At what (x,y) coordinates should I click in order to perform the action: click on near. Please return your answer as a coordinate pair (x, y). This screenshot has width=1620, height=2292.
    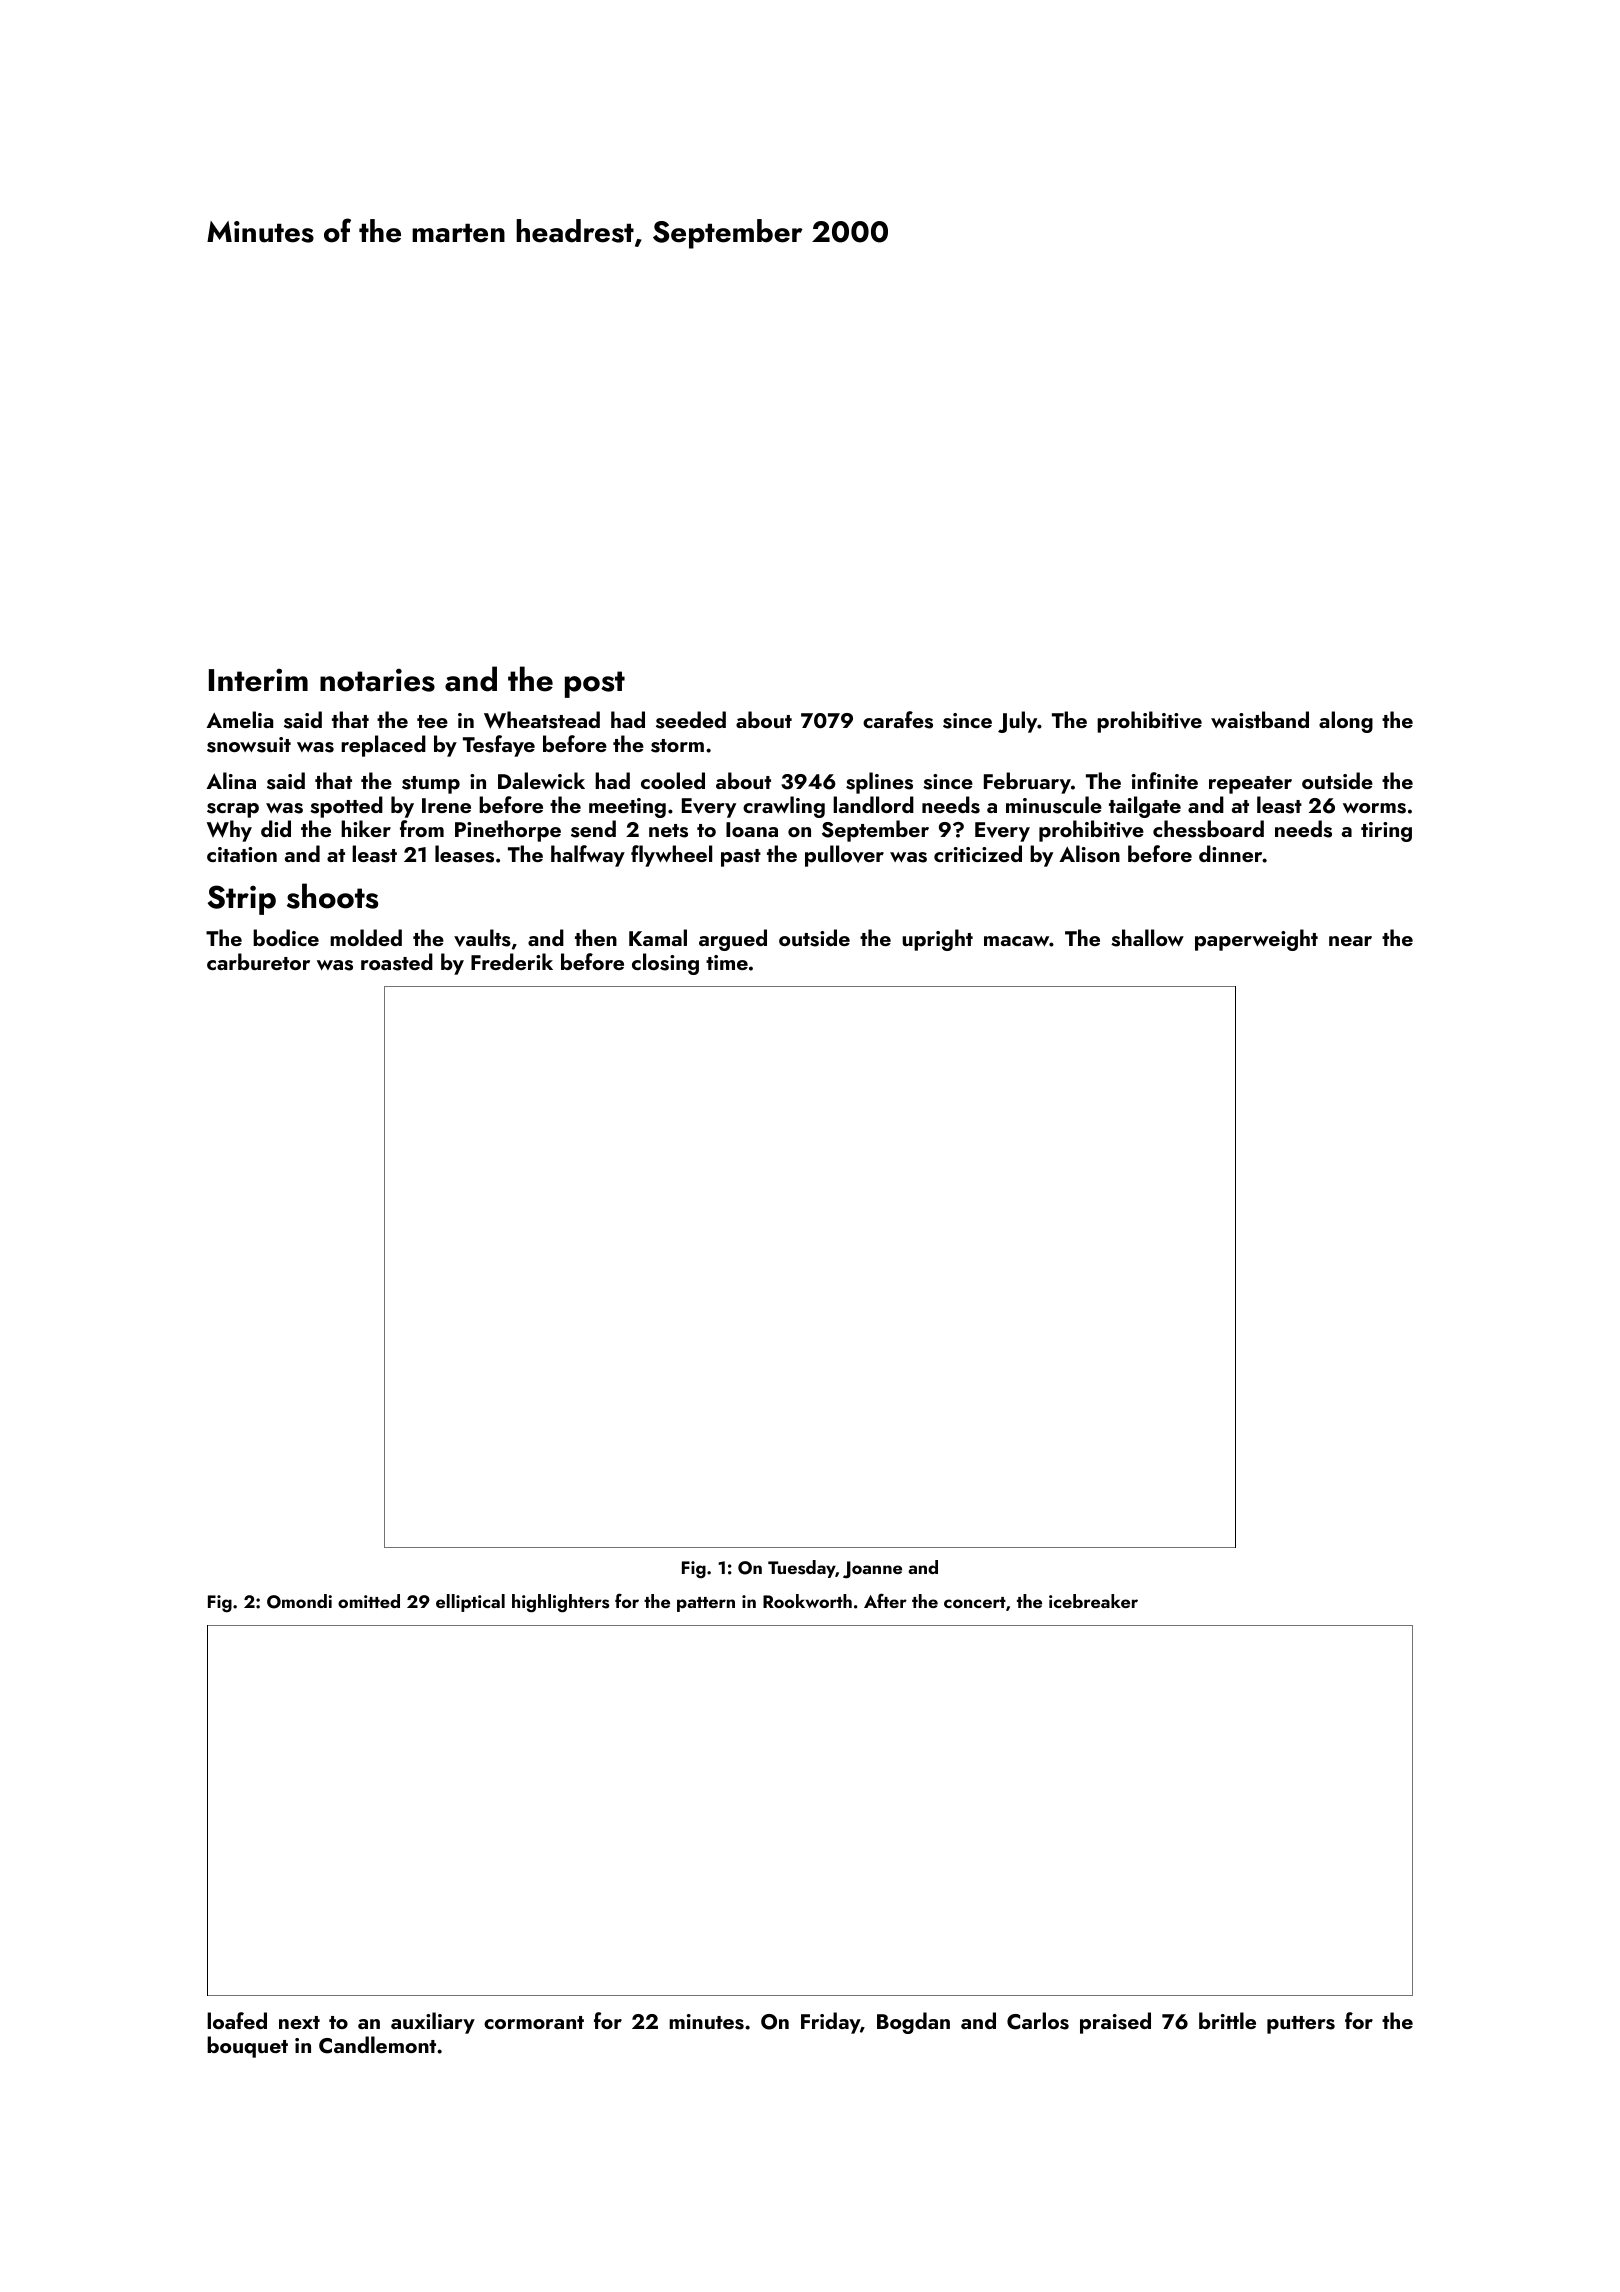
    Looking at the image, I should click on (1350, 941).
